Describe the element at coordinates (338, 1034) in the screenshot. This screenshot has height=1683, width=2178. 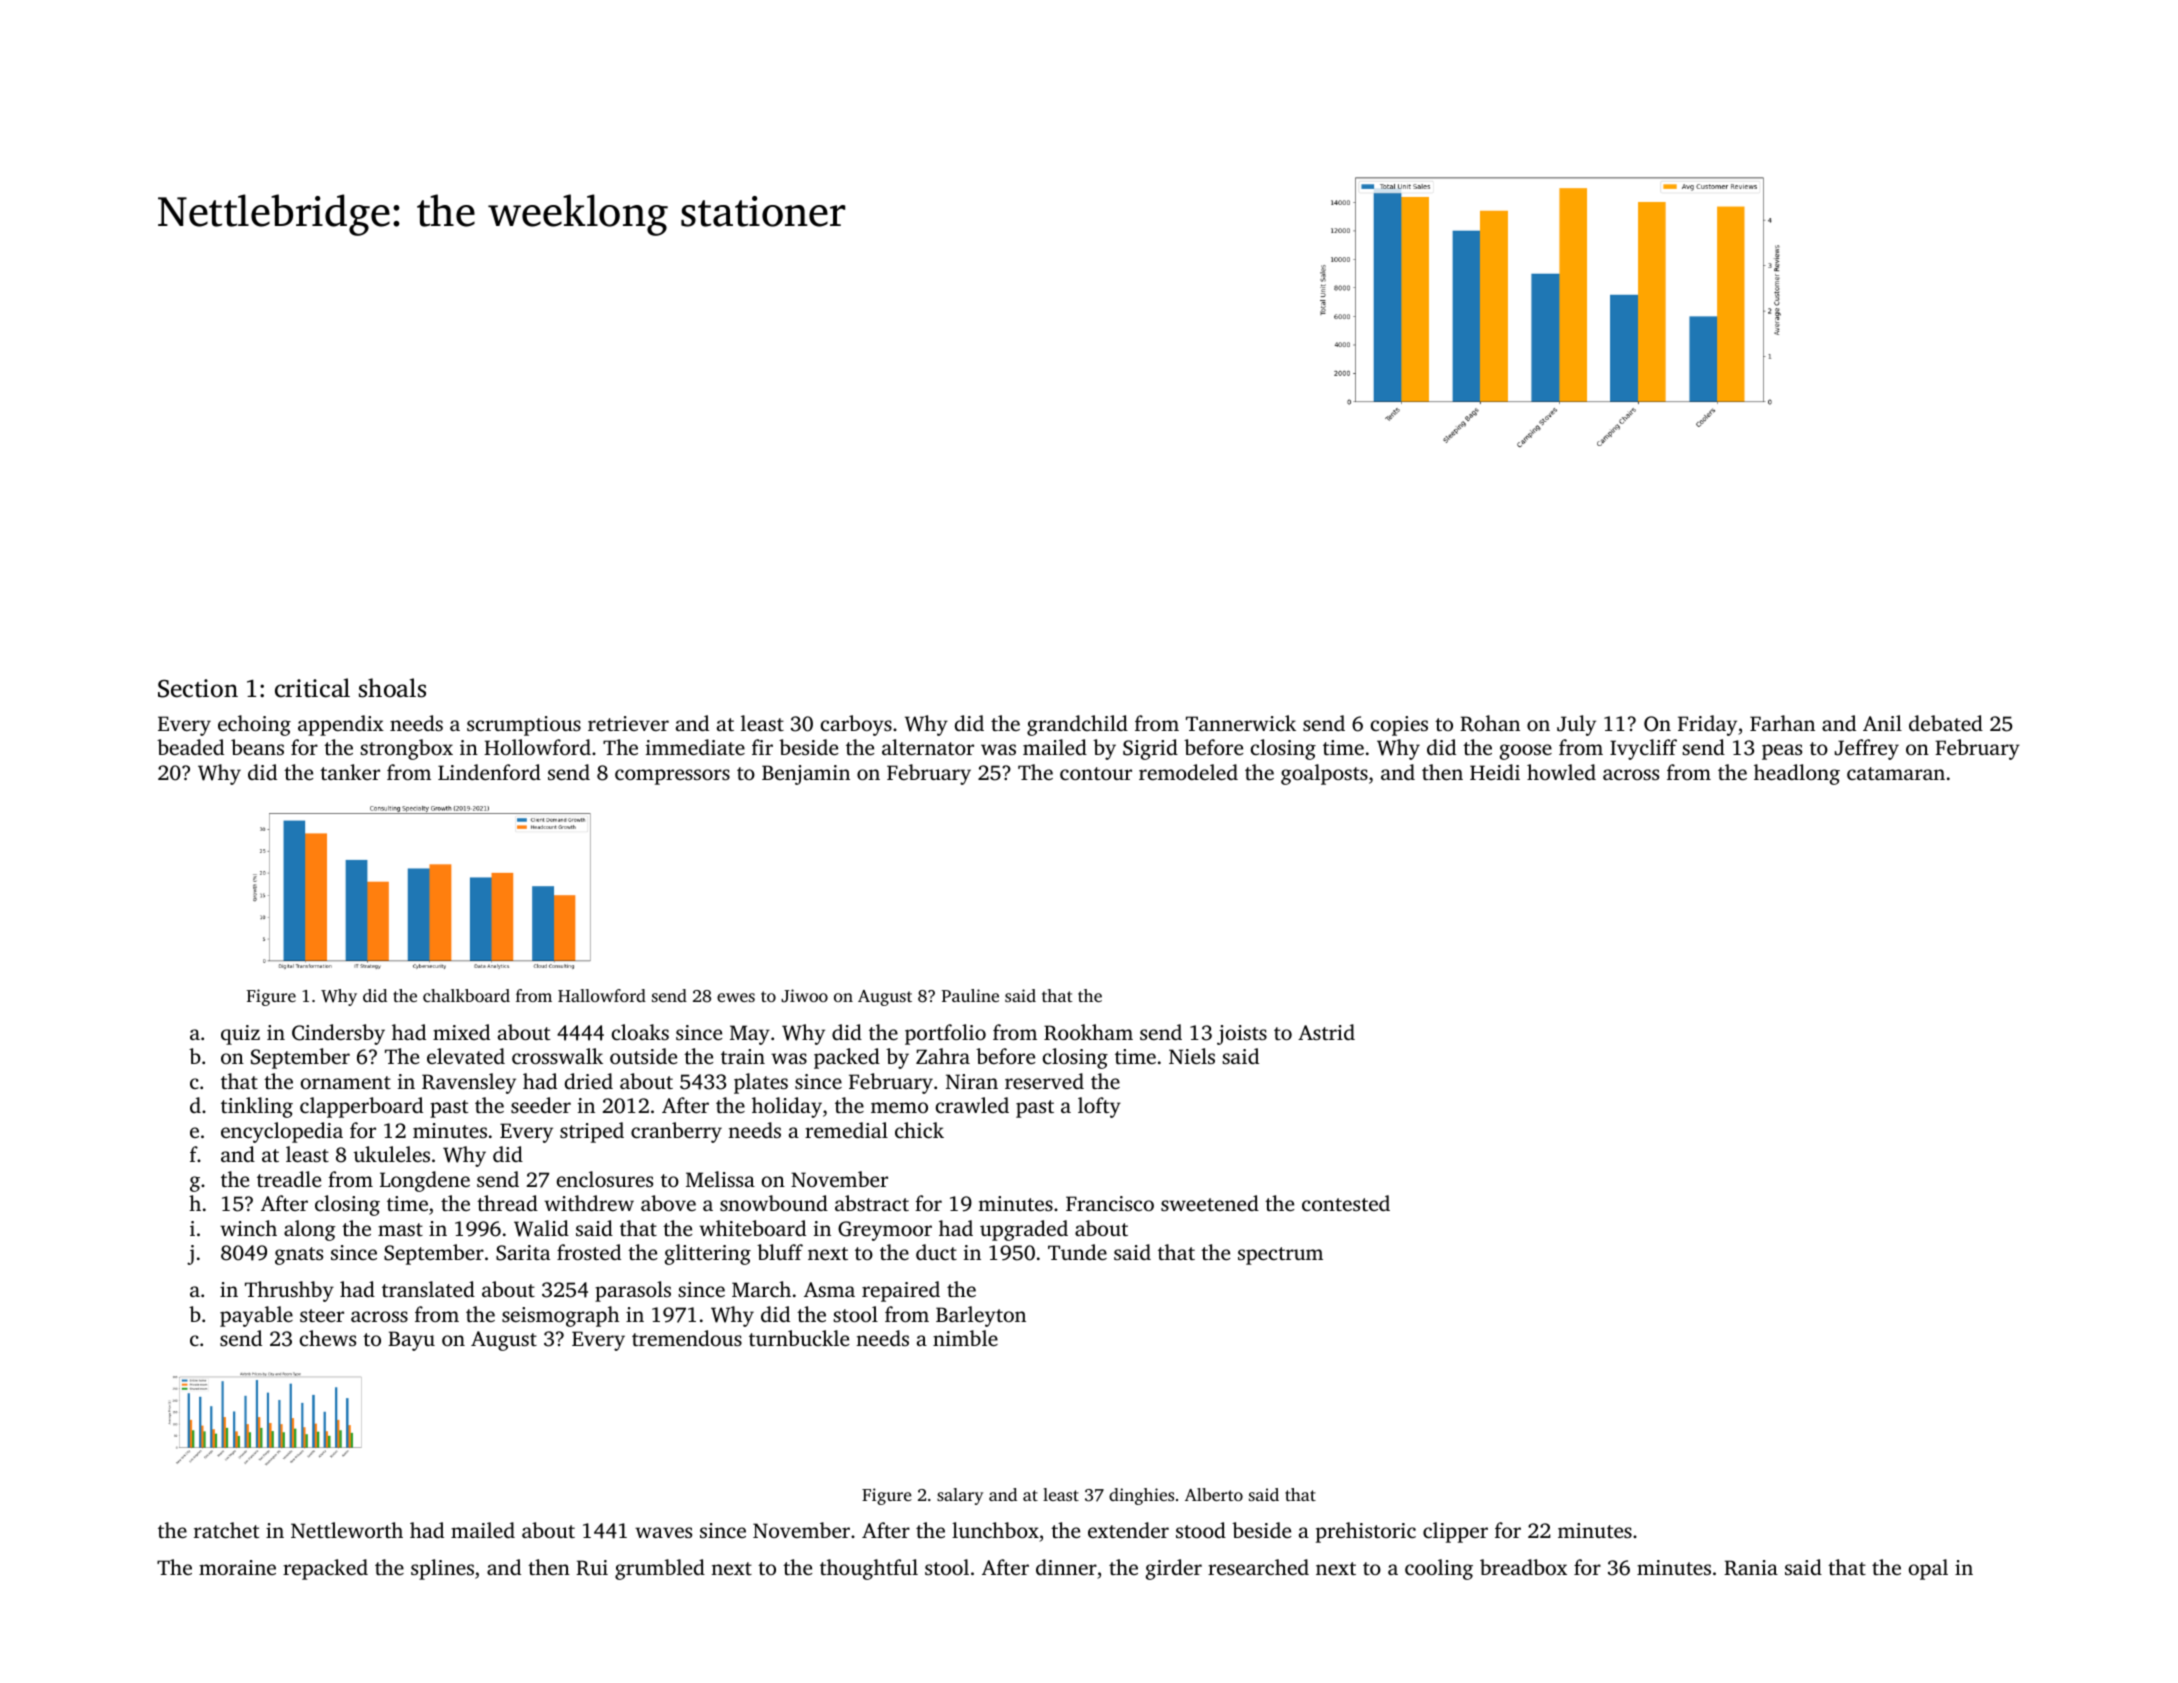
I see `Cindersby` at that location.
